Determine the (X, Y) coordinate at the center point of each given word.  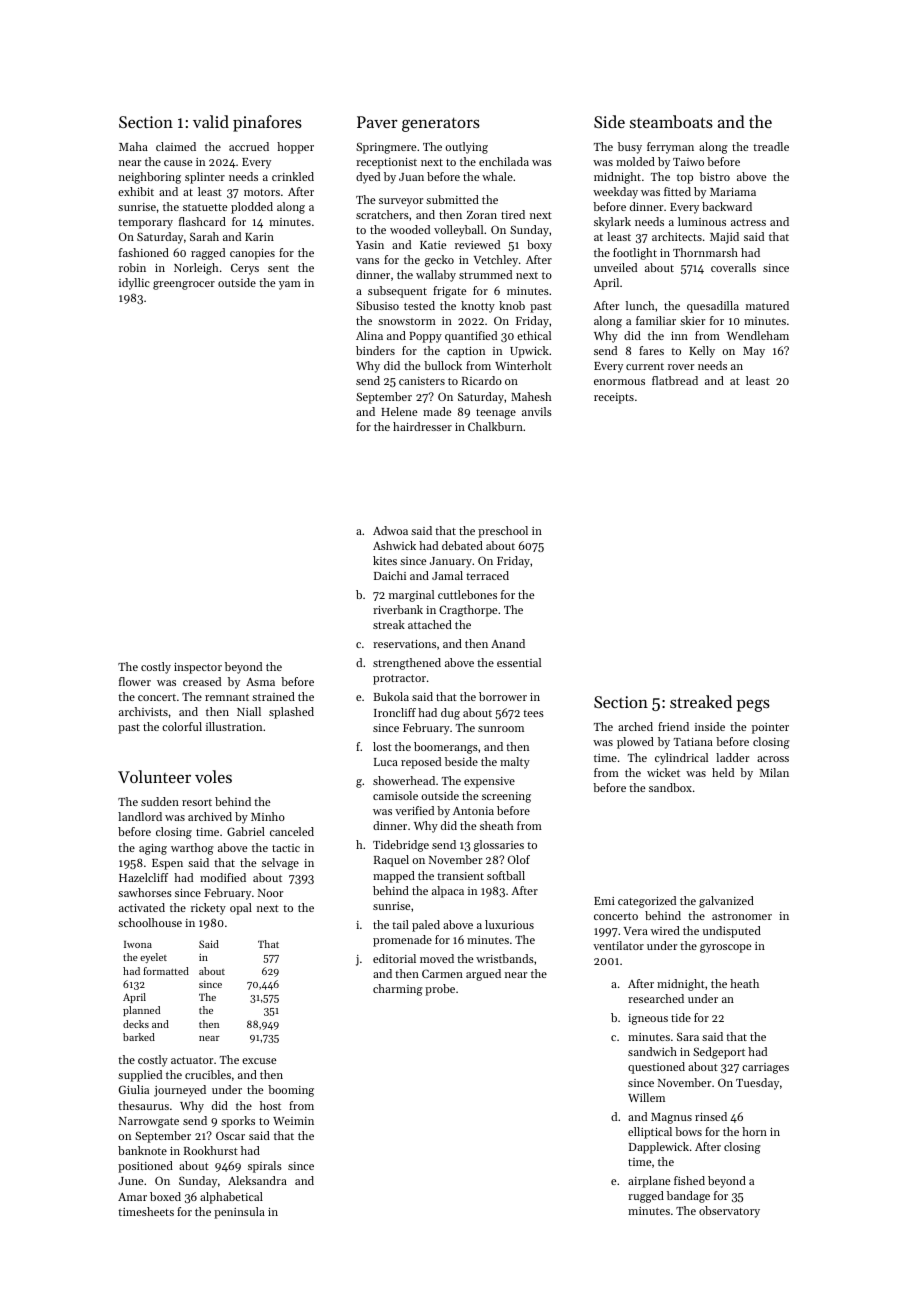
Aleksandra (257, 1180)
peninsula (239, 1213)
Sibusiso (377, 305)
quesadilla (713, 307)
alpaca (448, 892)
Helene (399, 411)
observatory (729, 1212)
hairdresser (422, 426)
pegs (753, 706)
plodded (252, 208)
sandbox (670, 787)
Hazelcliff (143, 877)
